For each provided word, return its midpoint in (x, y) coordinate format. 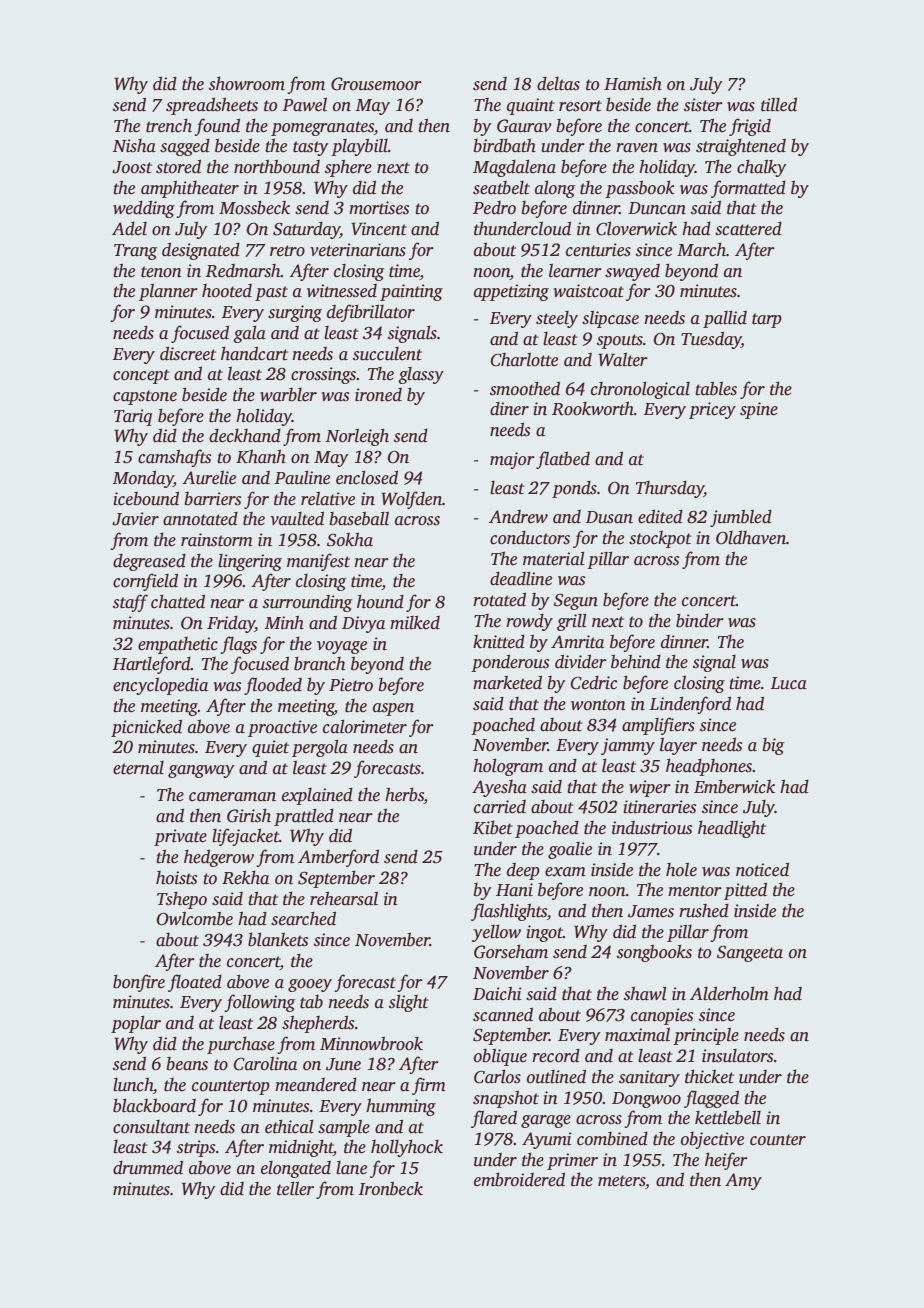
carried (500, 807)
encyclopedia (160, 686)
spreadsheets (212, 106)
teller (295, 1189)
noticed (762, 870)
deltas (558, 84)
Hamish (633, 84)
